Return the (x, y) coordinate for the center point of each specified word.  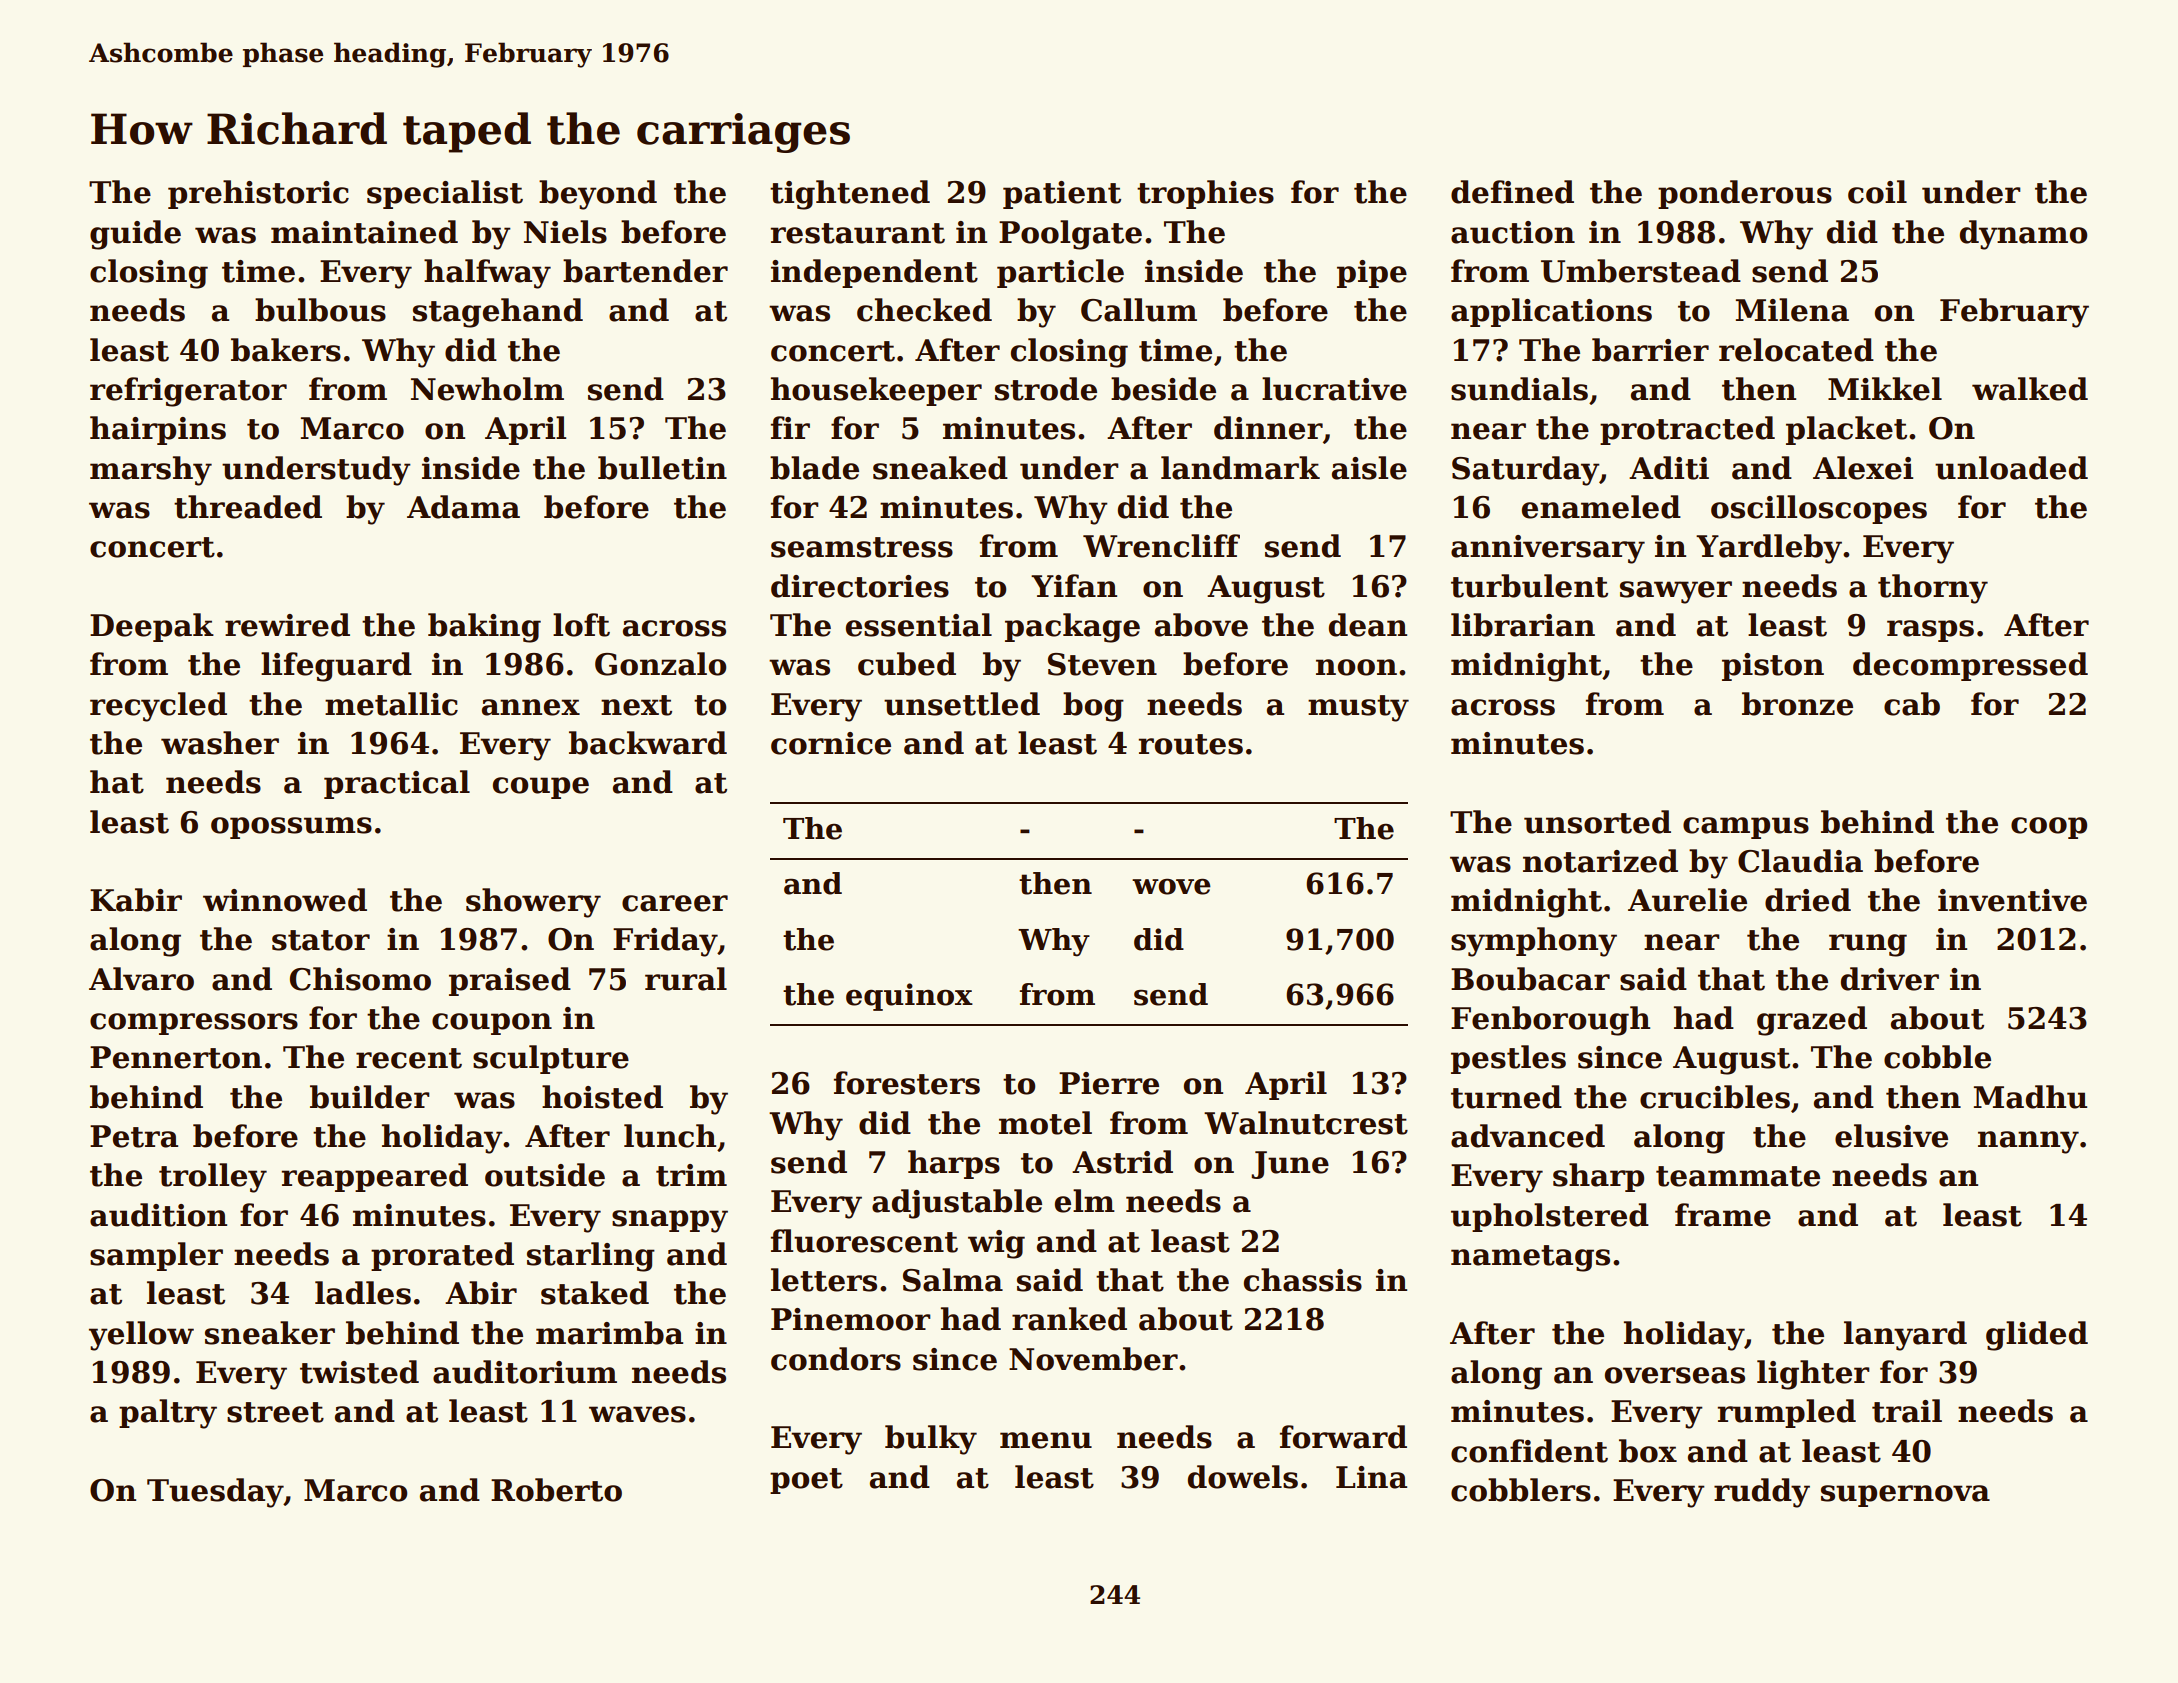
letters (824, 1280)
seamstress (862, 547)
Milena (1792, 310)
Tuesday (215, 1493)
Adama (463, 507)
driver (1890, 979)
